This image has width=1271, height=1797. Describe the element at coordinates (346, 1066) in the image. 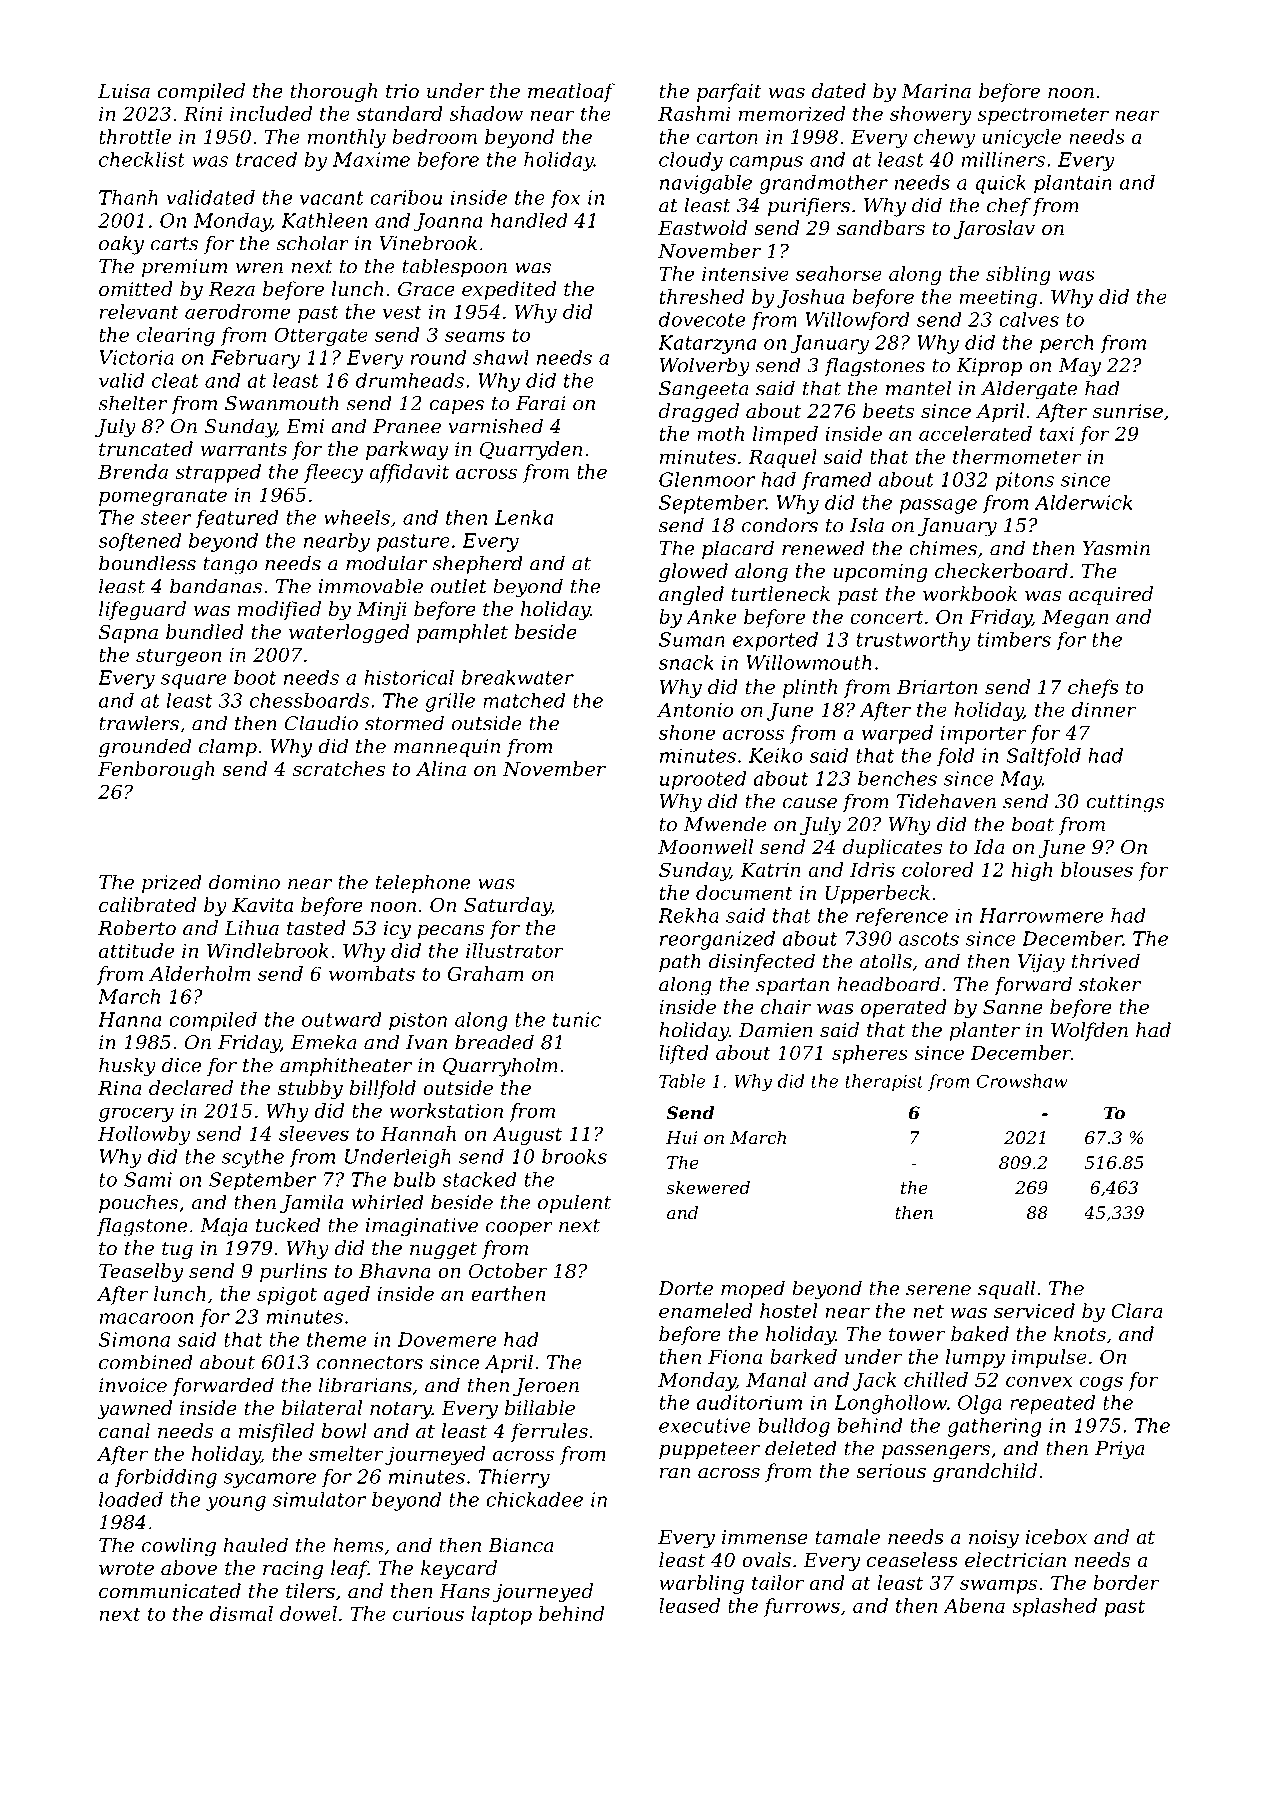

I see `amphitheater` at that location.
